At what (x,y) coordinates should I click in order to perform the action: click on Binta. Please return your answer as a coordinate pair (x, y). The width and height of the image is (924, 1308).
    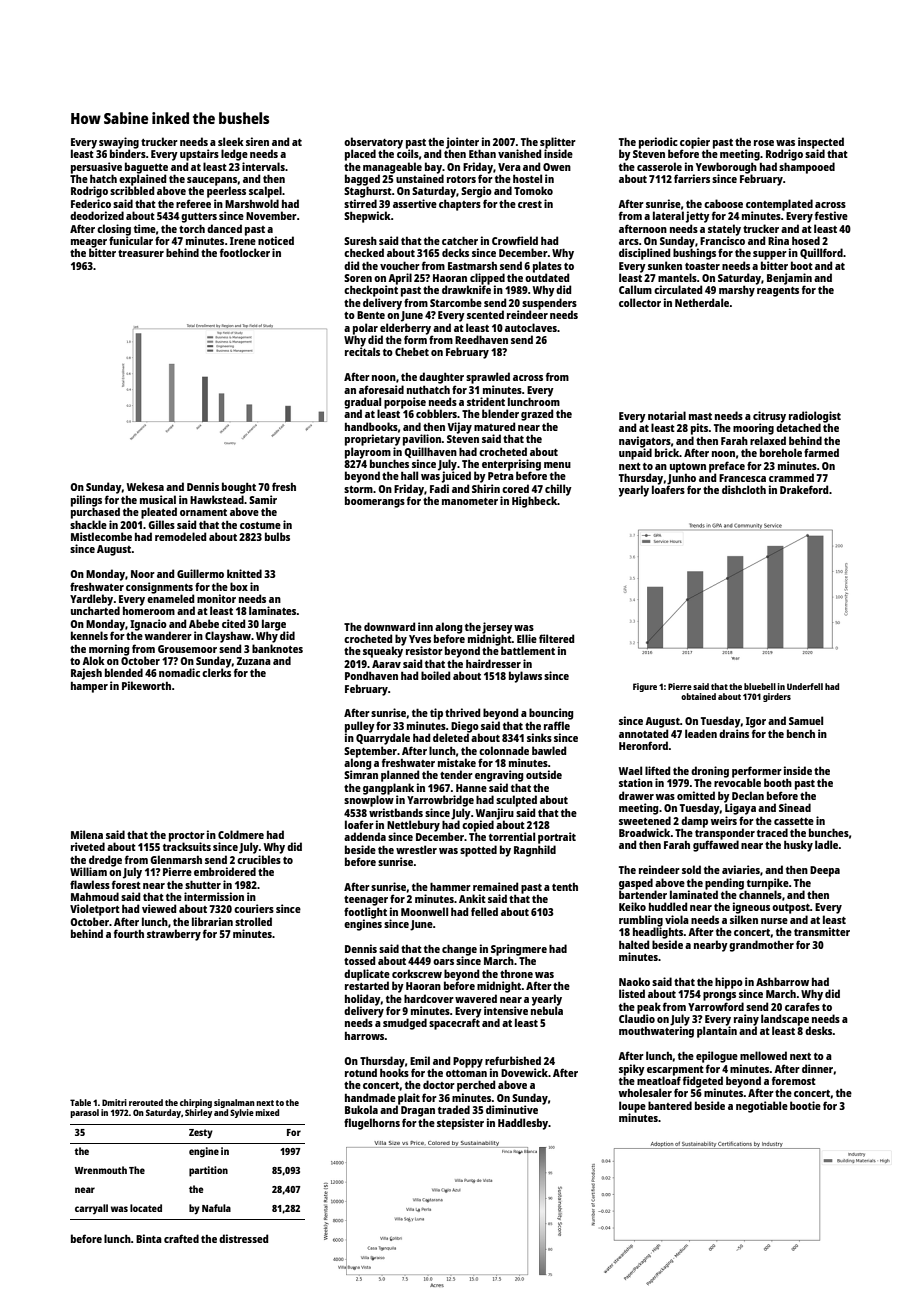
    Looking at the image, I should click on (149, 1238).
